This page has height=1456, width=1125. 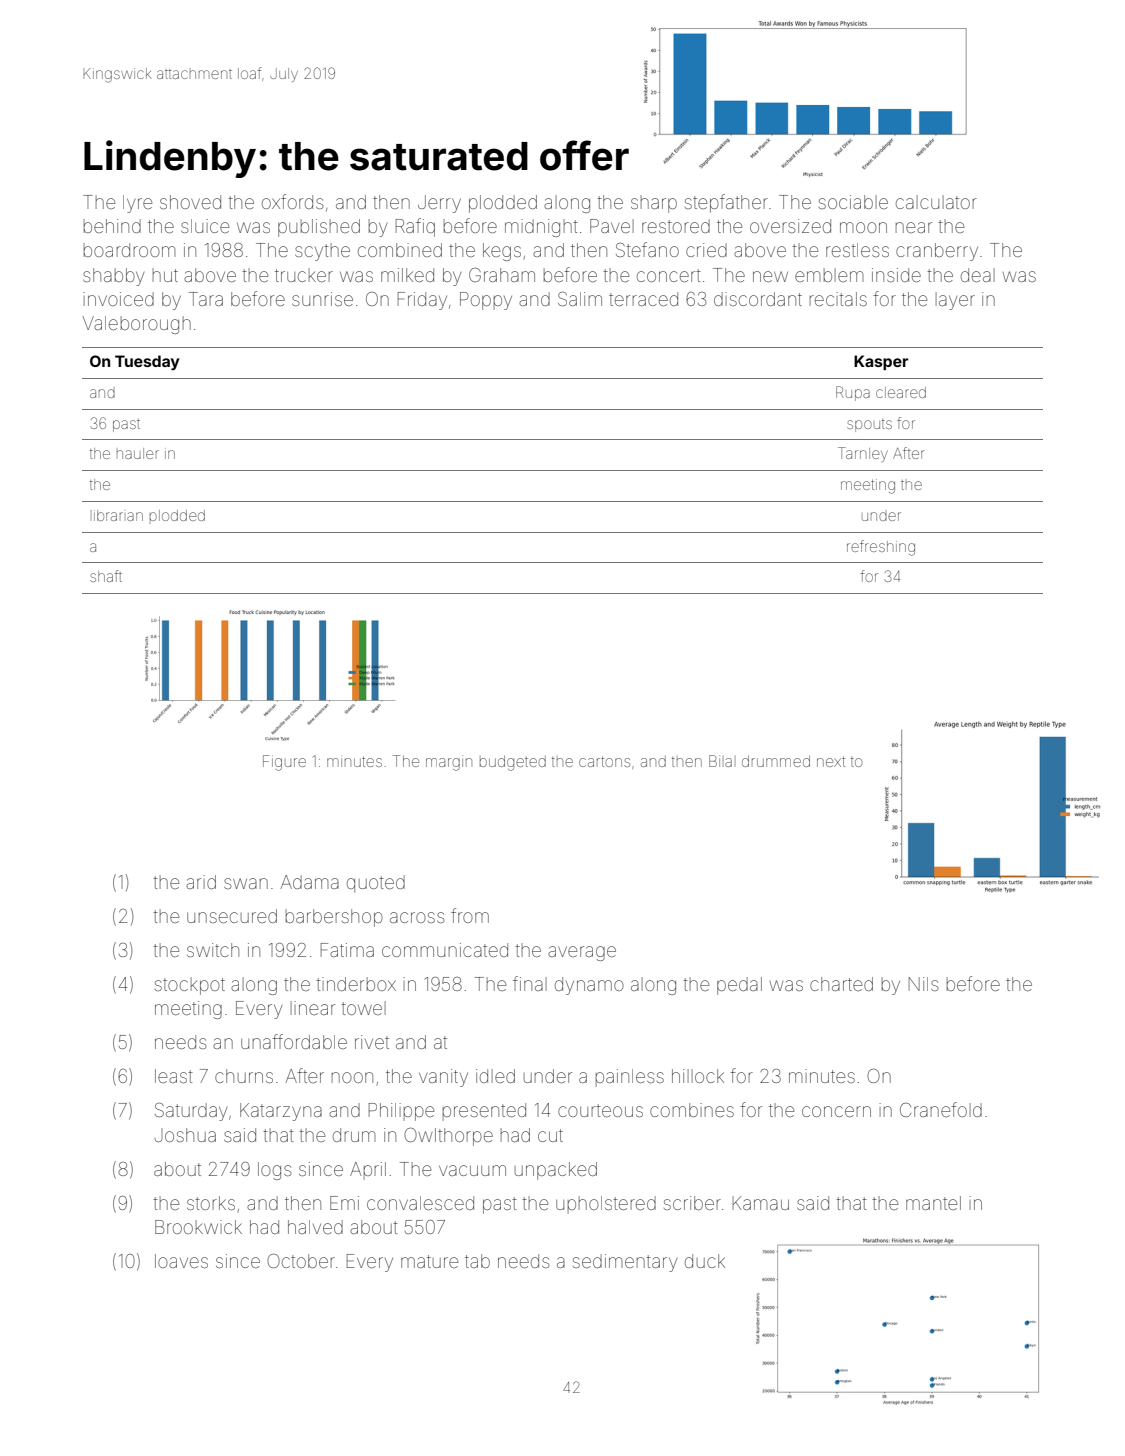 What do you see at coordinates (206, 299) in the page?
I see `Tara` at bounding box center [206, 299].
